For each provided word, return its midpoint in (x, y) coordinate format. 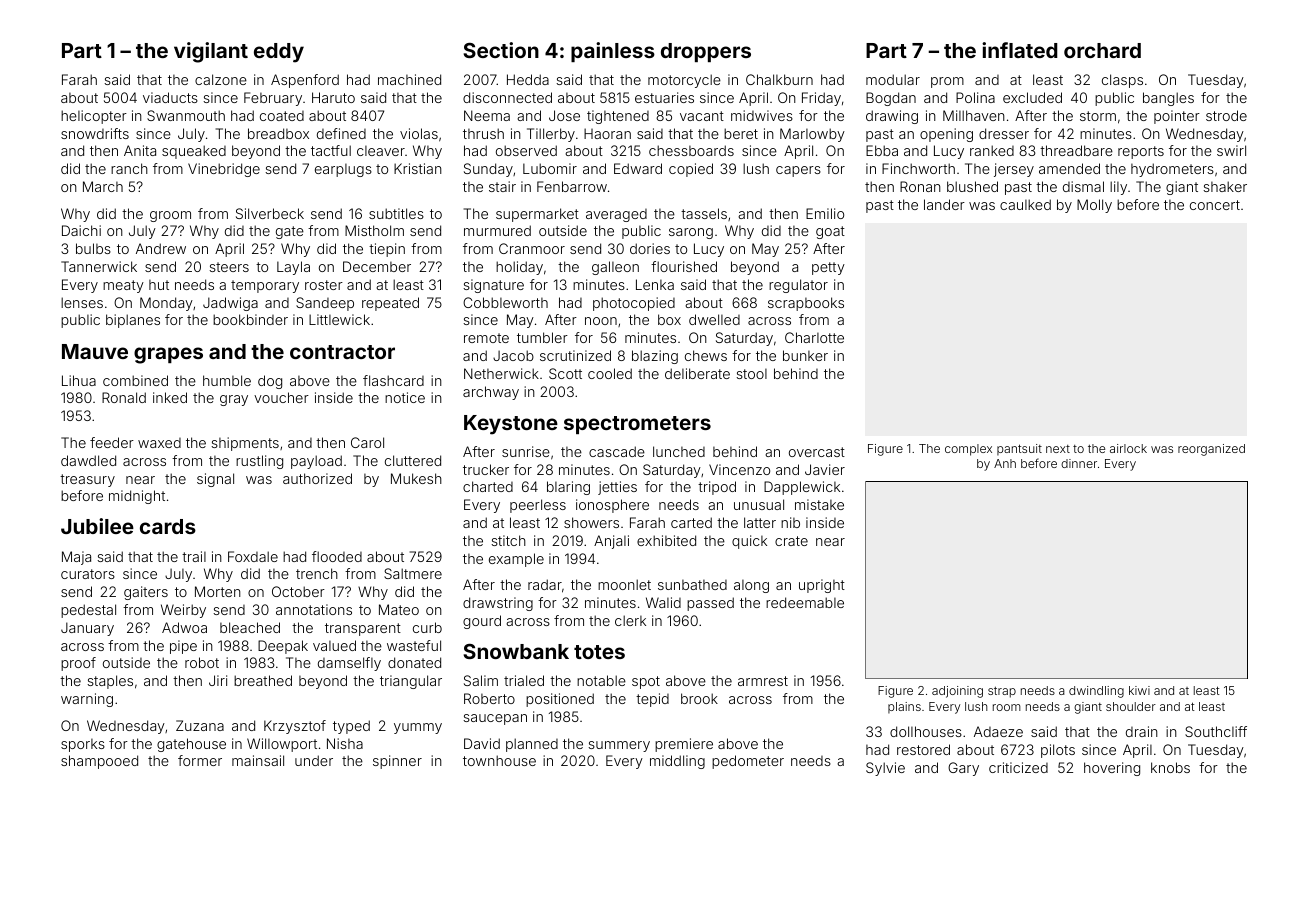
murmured (497, 230)
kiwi (1139, 690)
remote (486, 338)
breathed (263, 680)
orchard (1102, 50)
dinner (1079, 463)
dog (270, 382)
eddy (279, 53)
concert (1215, 205)
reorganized (1211, 450)
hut (159, 285)
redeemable (805, 602)
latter (760, 522)
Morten (218, 591)
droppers (706, 52)
